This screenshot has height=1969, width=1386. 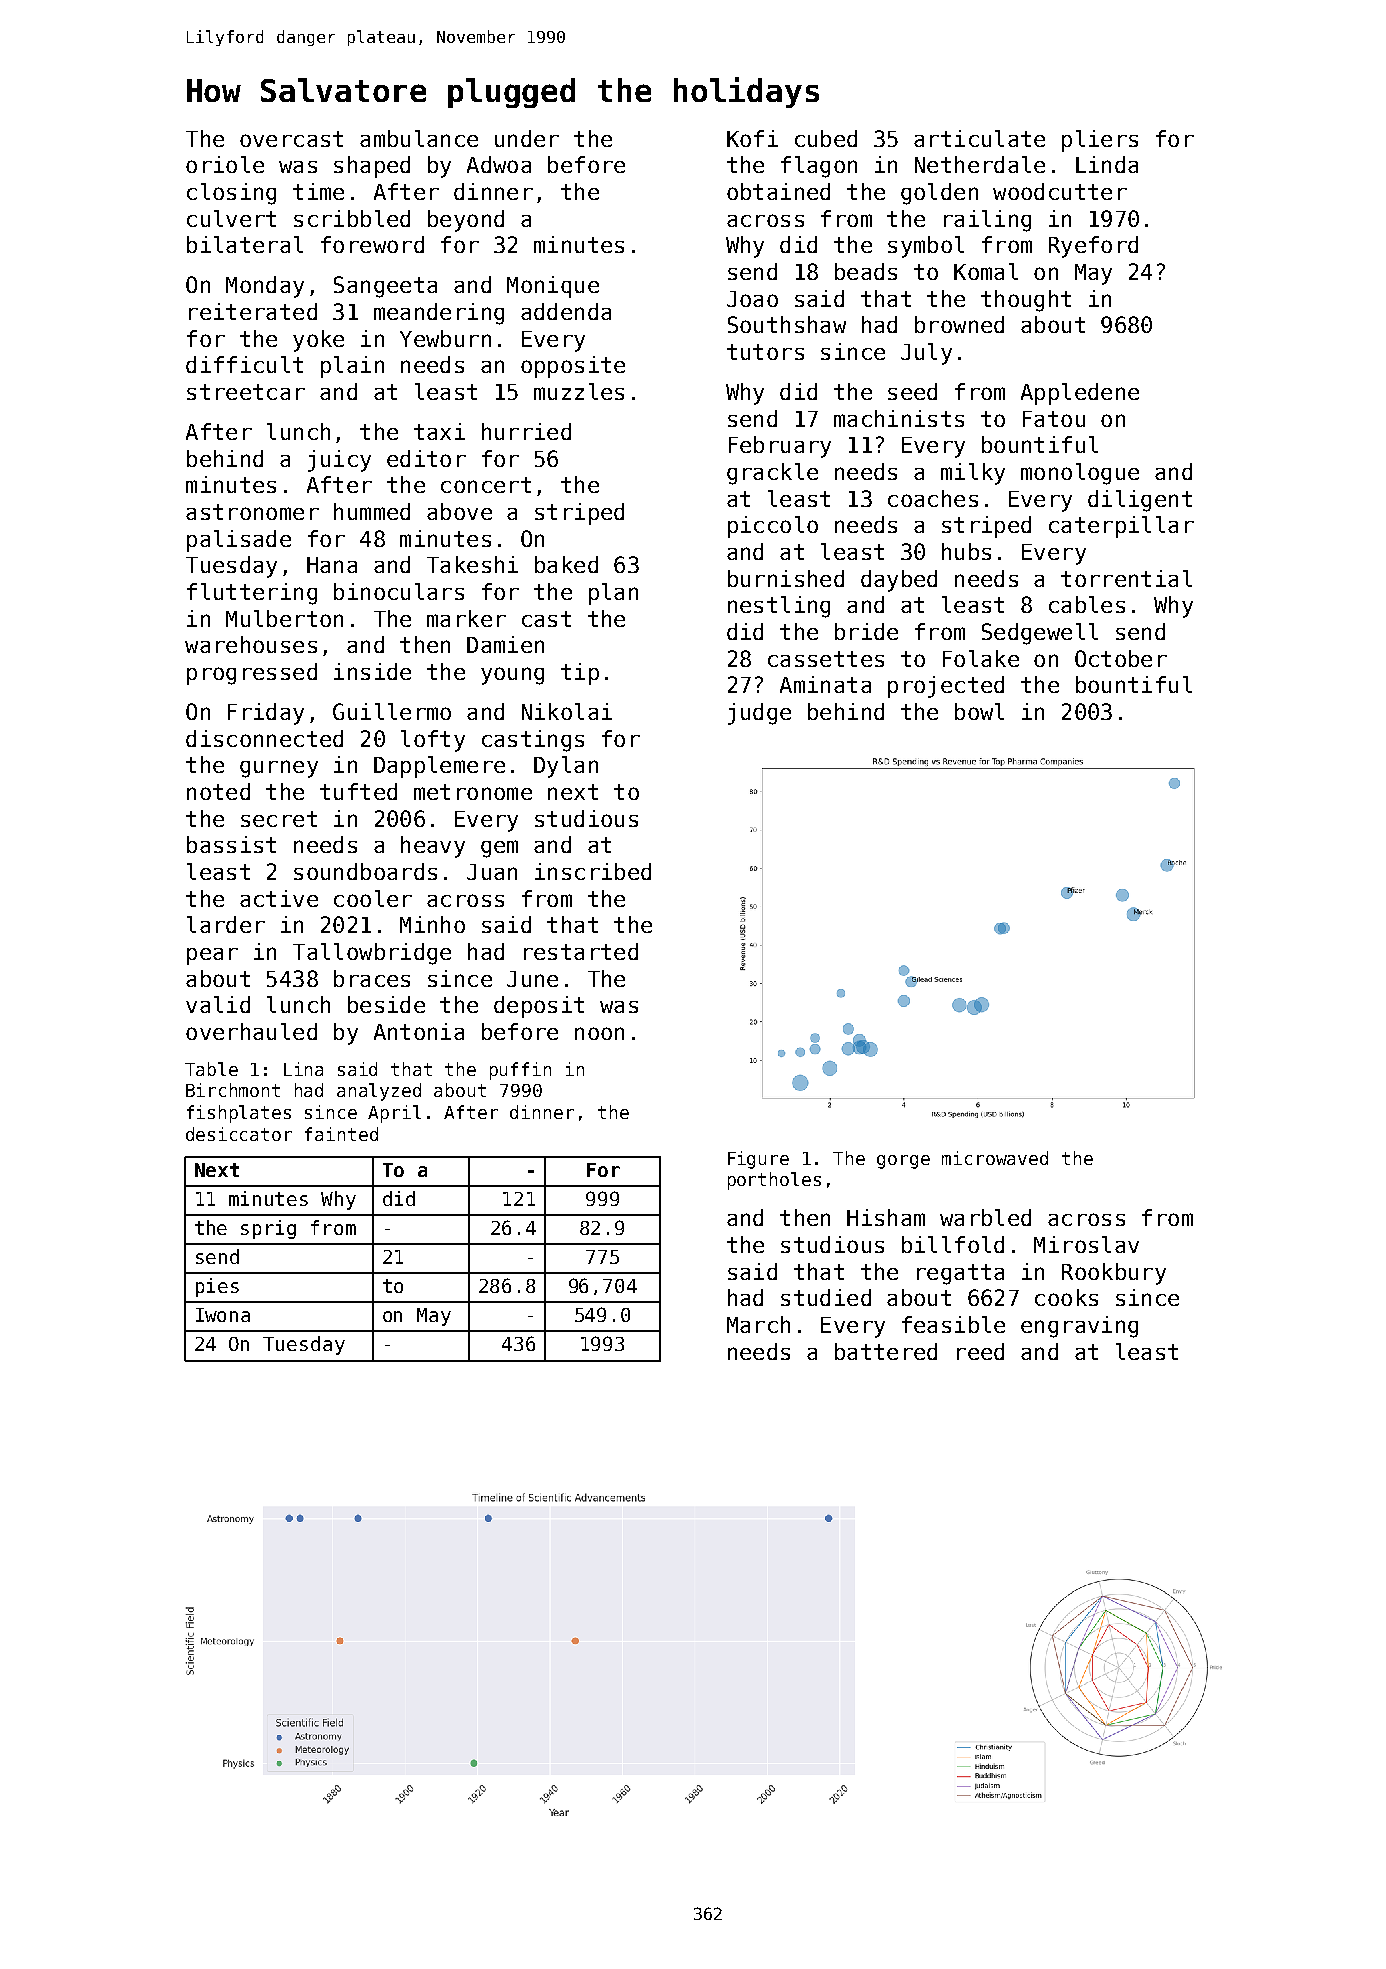 I want to click on battered, so click(x=886, y=1351).
